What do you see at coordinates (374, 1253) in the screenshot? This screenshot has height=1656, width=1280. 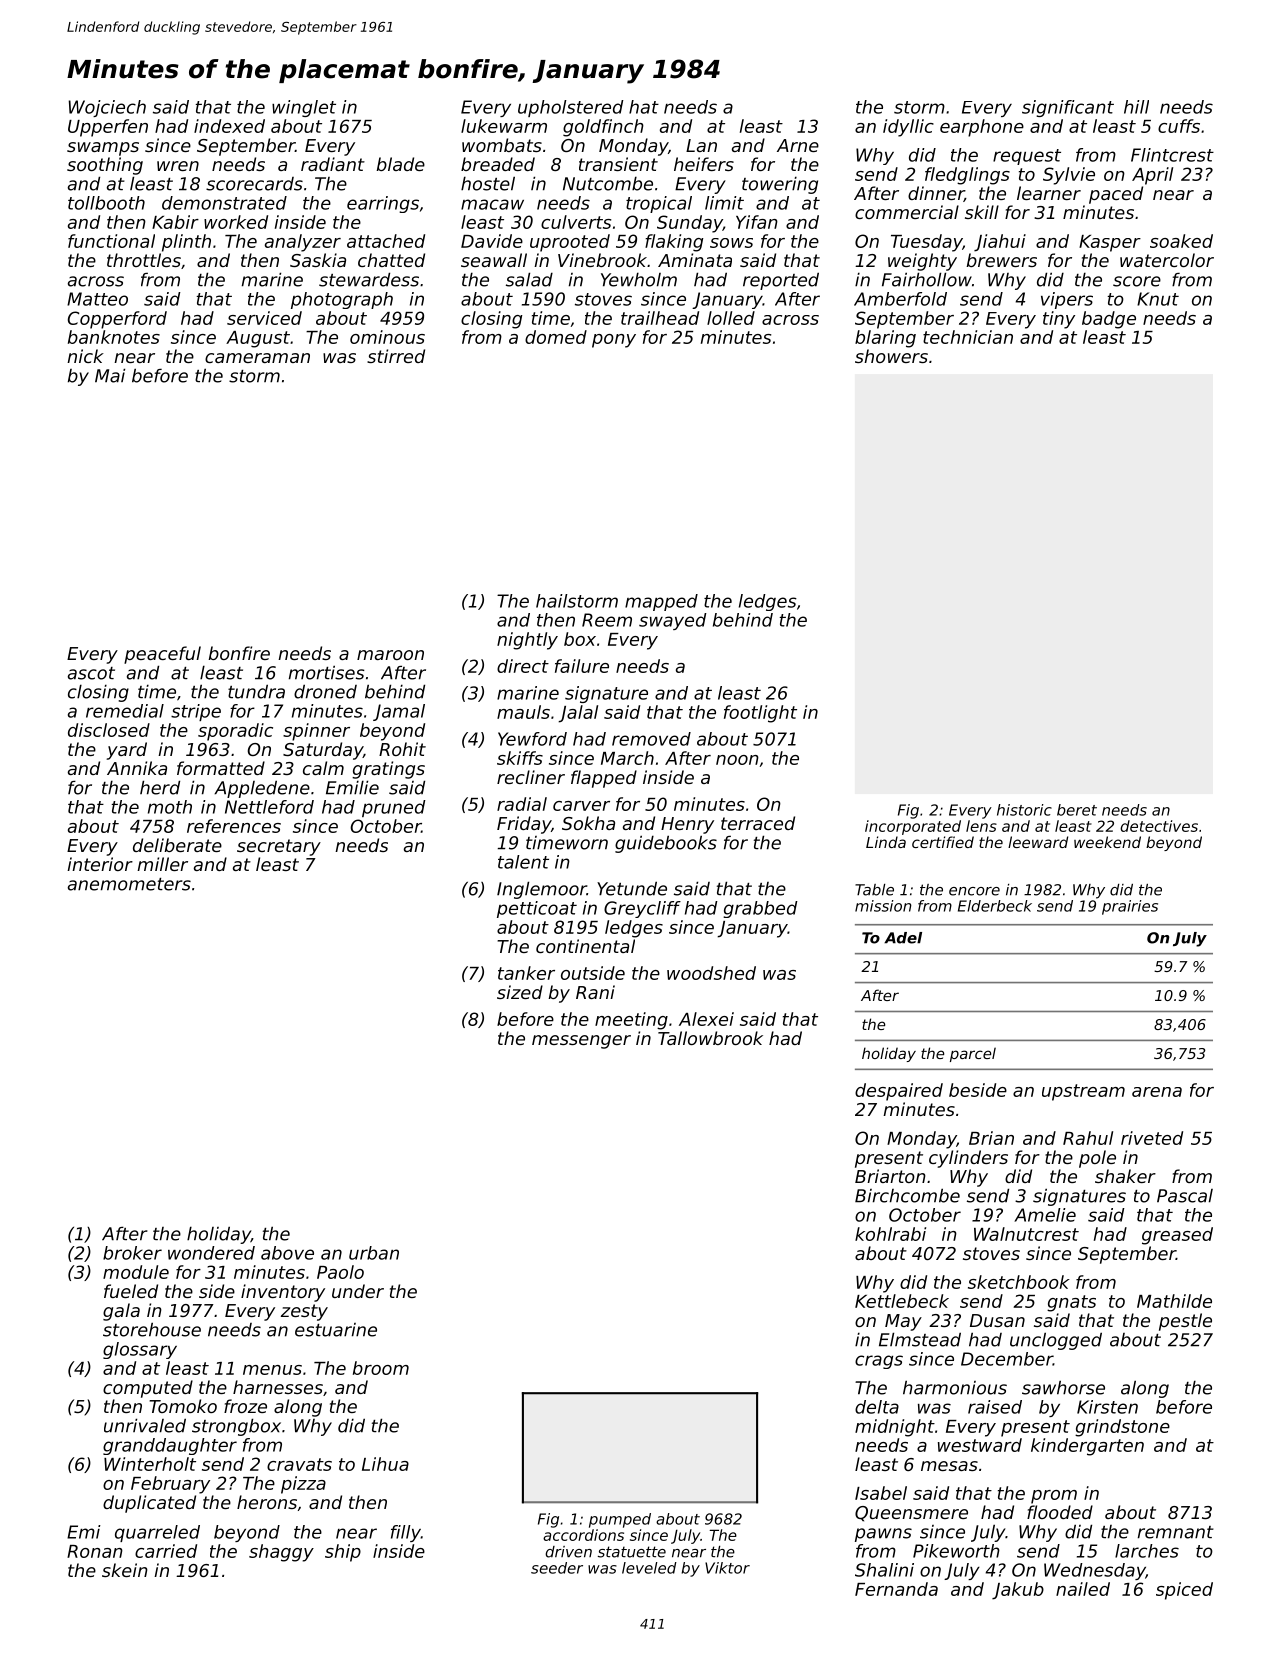 I see `urban` at bounding box center [374, 1253].
